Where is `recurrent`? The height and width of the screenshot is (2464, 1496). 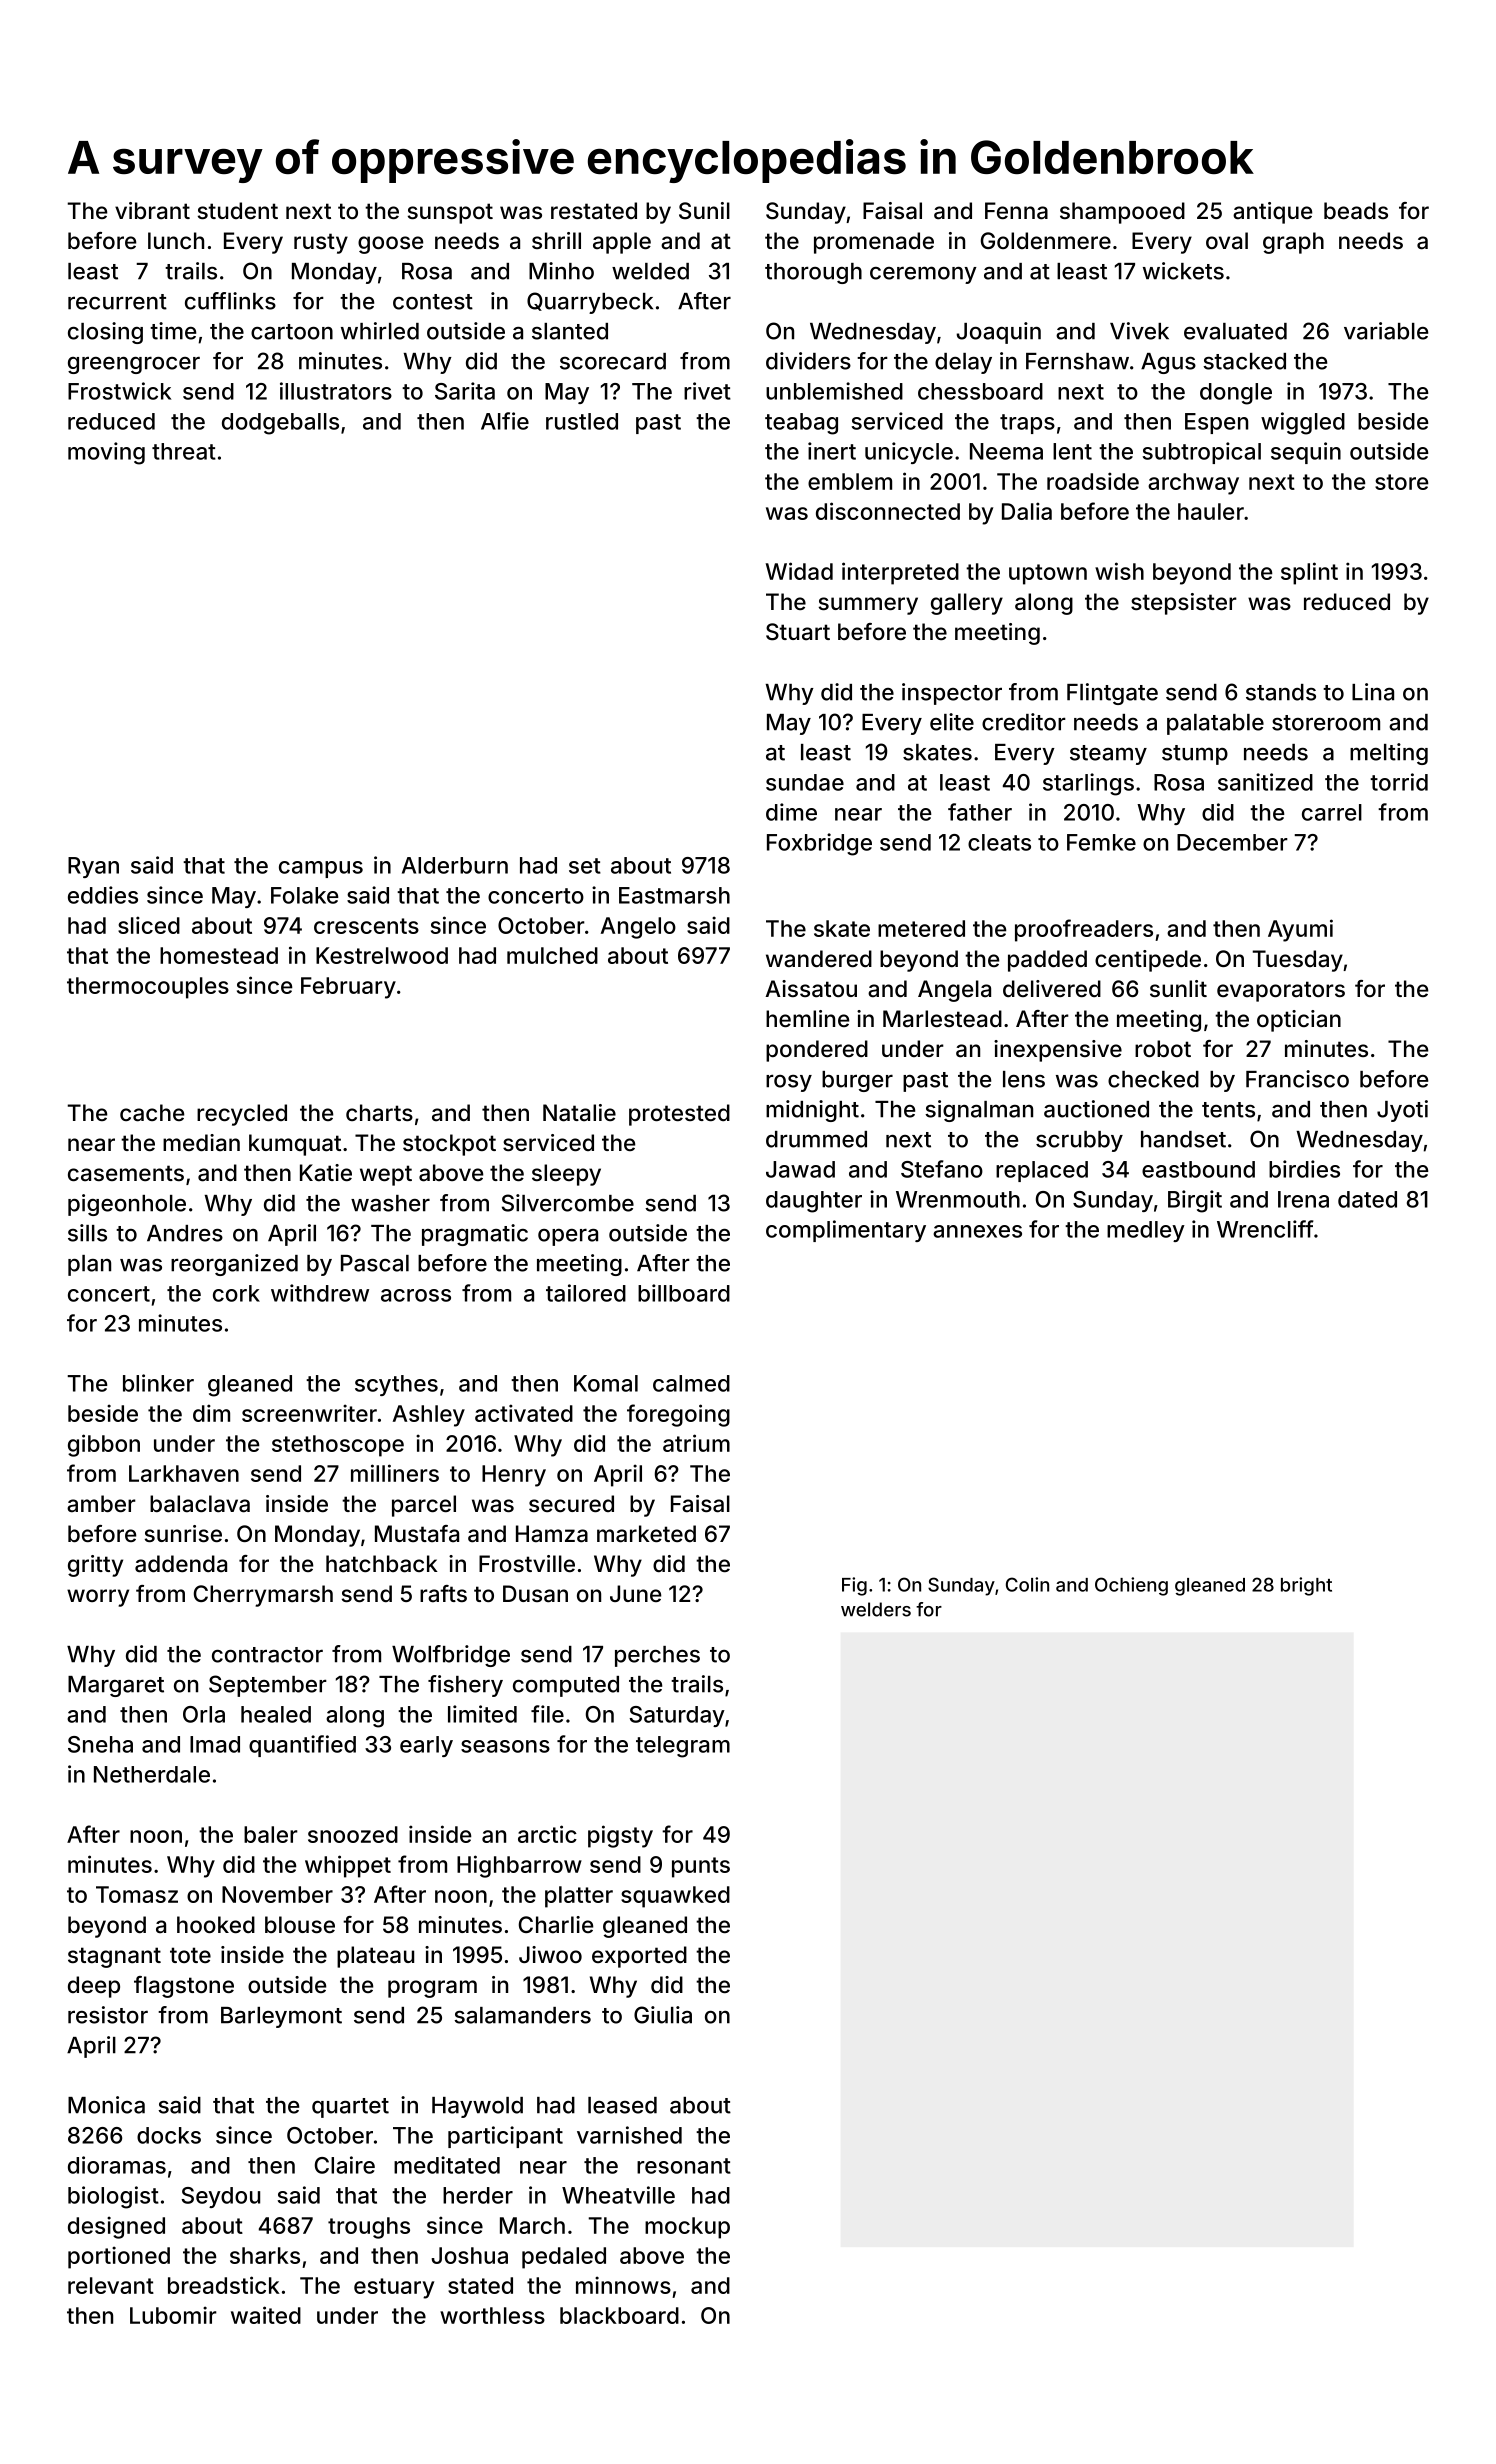
recurrent is located at coordinates (117, 302).
